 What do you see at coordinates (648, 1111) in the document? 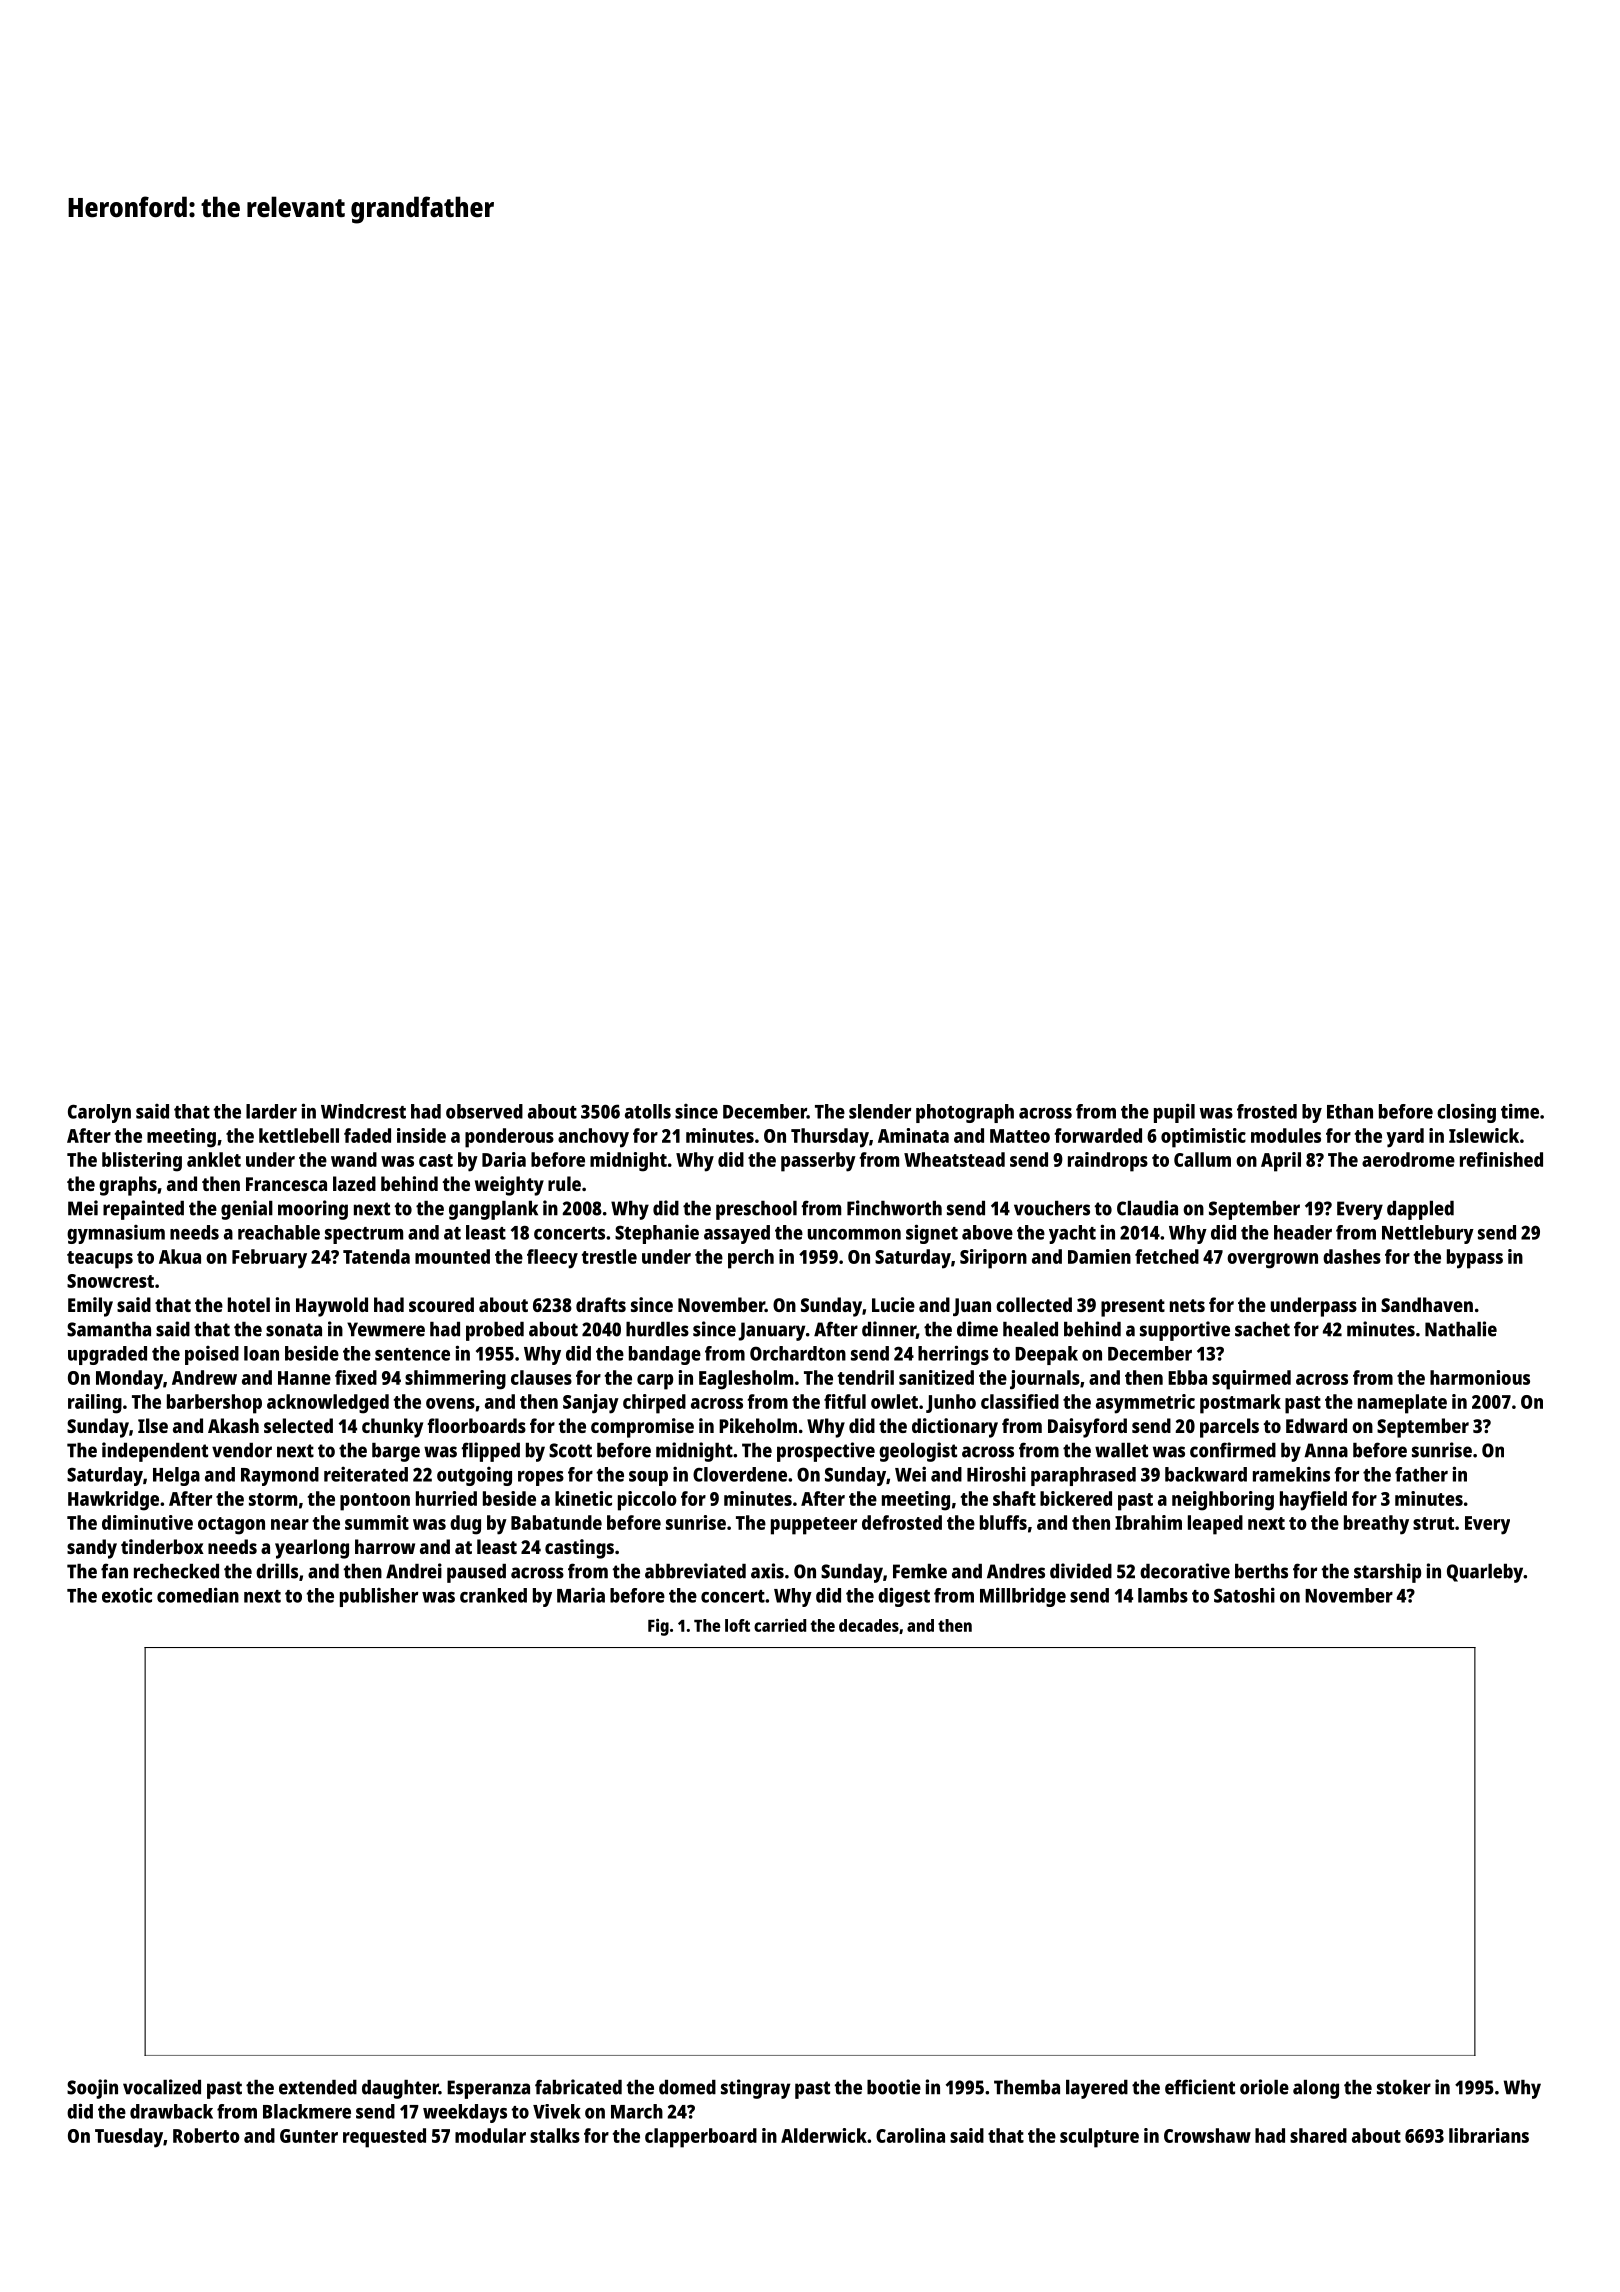
I see `atolls` at bounding box center [648, 1111].
